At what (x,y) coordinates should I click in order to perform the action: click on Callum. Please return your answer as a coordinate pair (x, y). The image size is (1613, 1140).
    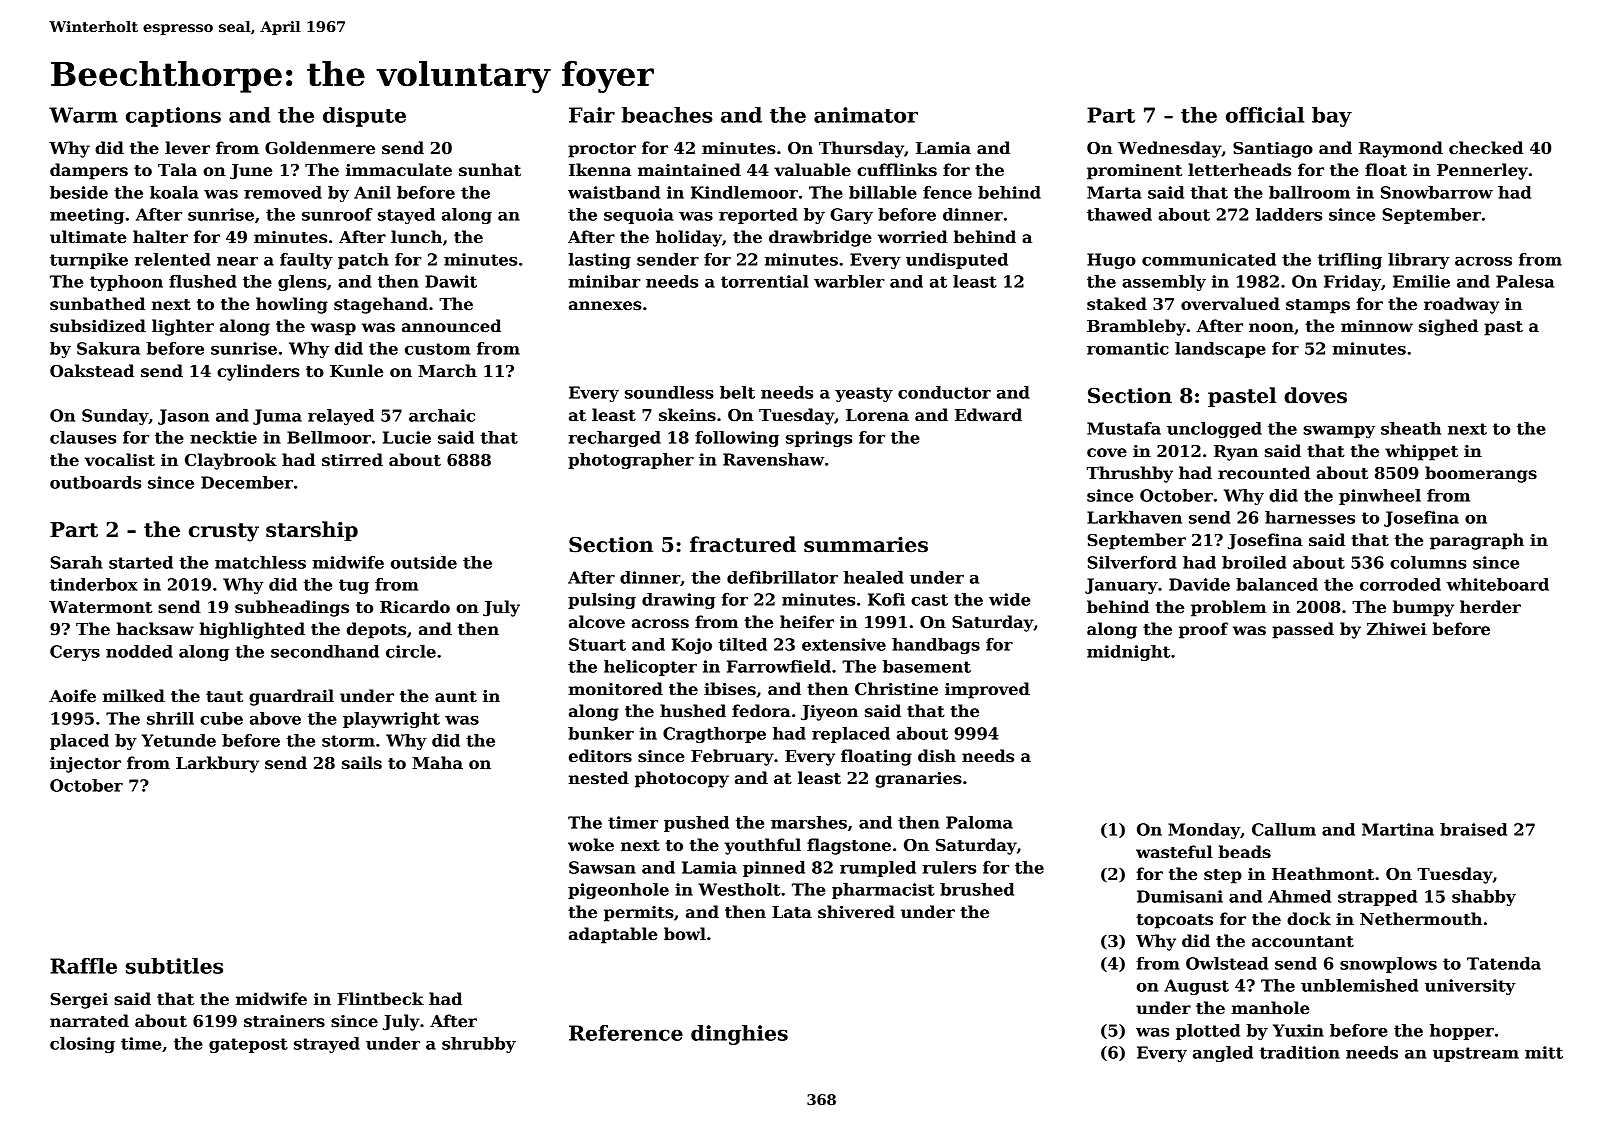
    Looking at the image, I should click on (1284, 829).
